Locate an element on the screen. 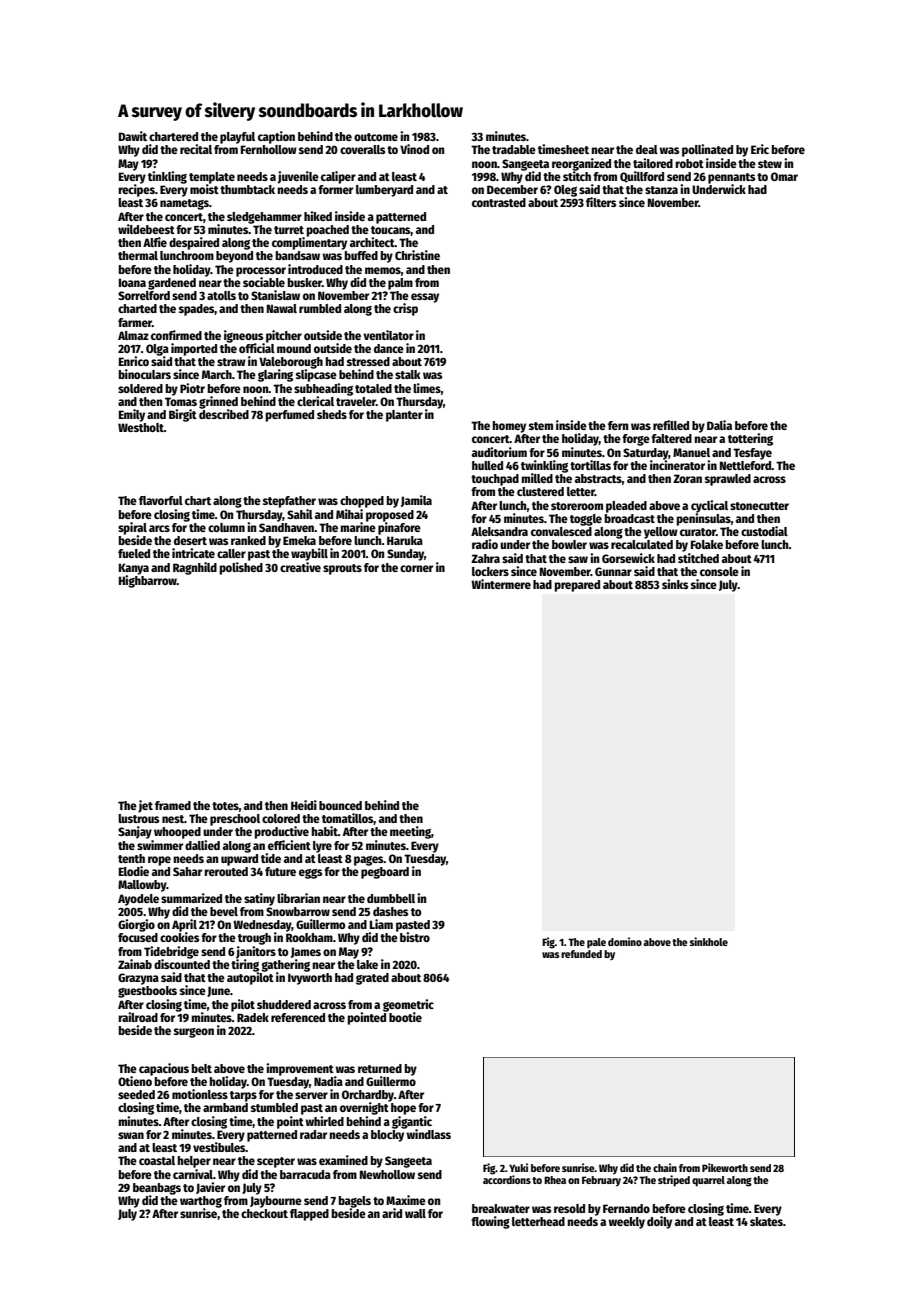 This screenshot has width=924, height=1308. caption is located at coordinates (276, 137).
